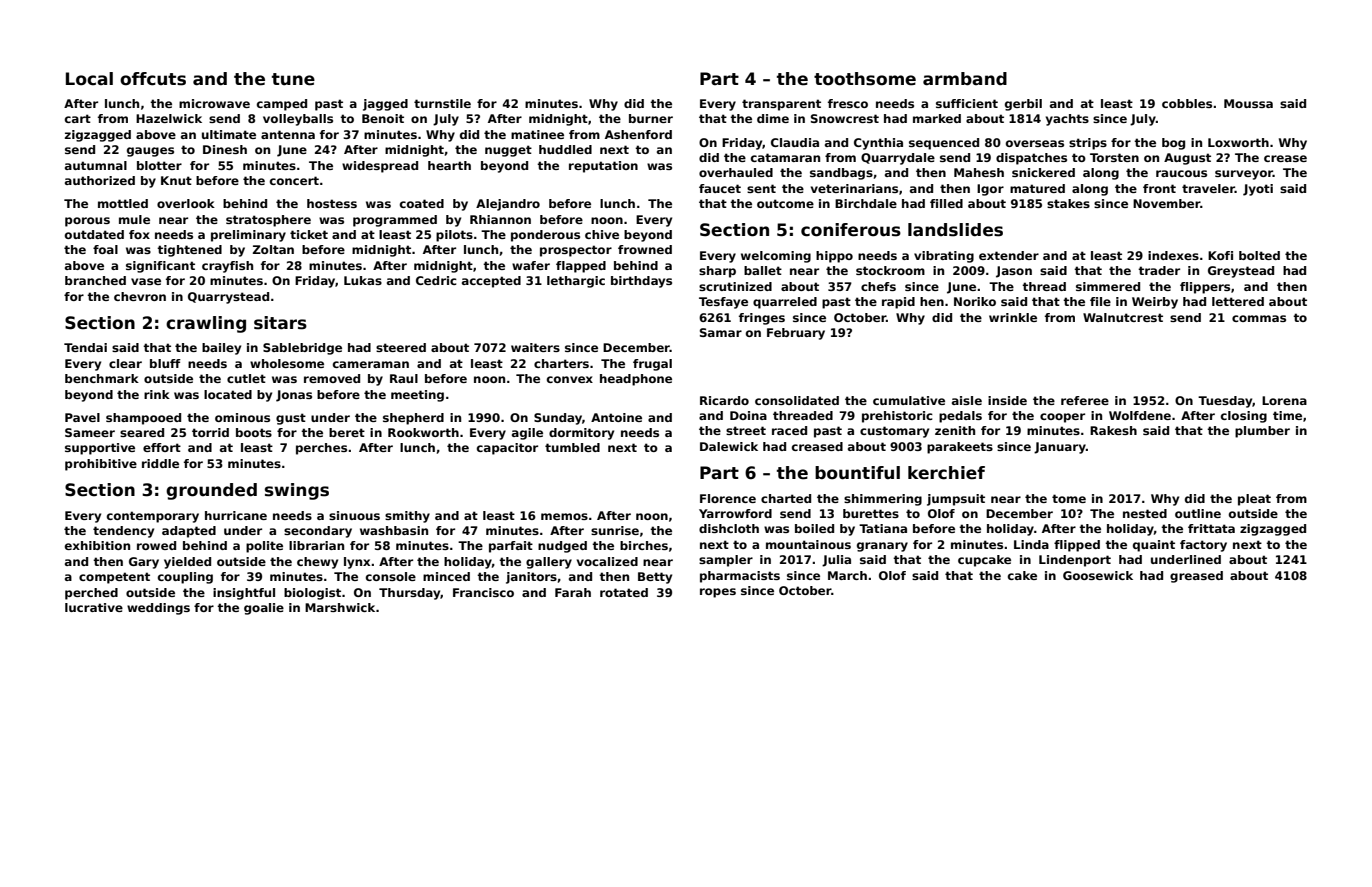 The width and height of the page is (1372, 887). I want to click on January, so click(1060, 448).
